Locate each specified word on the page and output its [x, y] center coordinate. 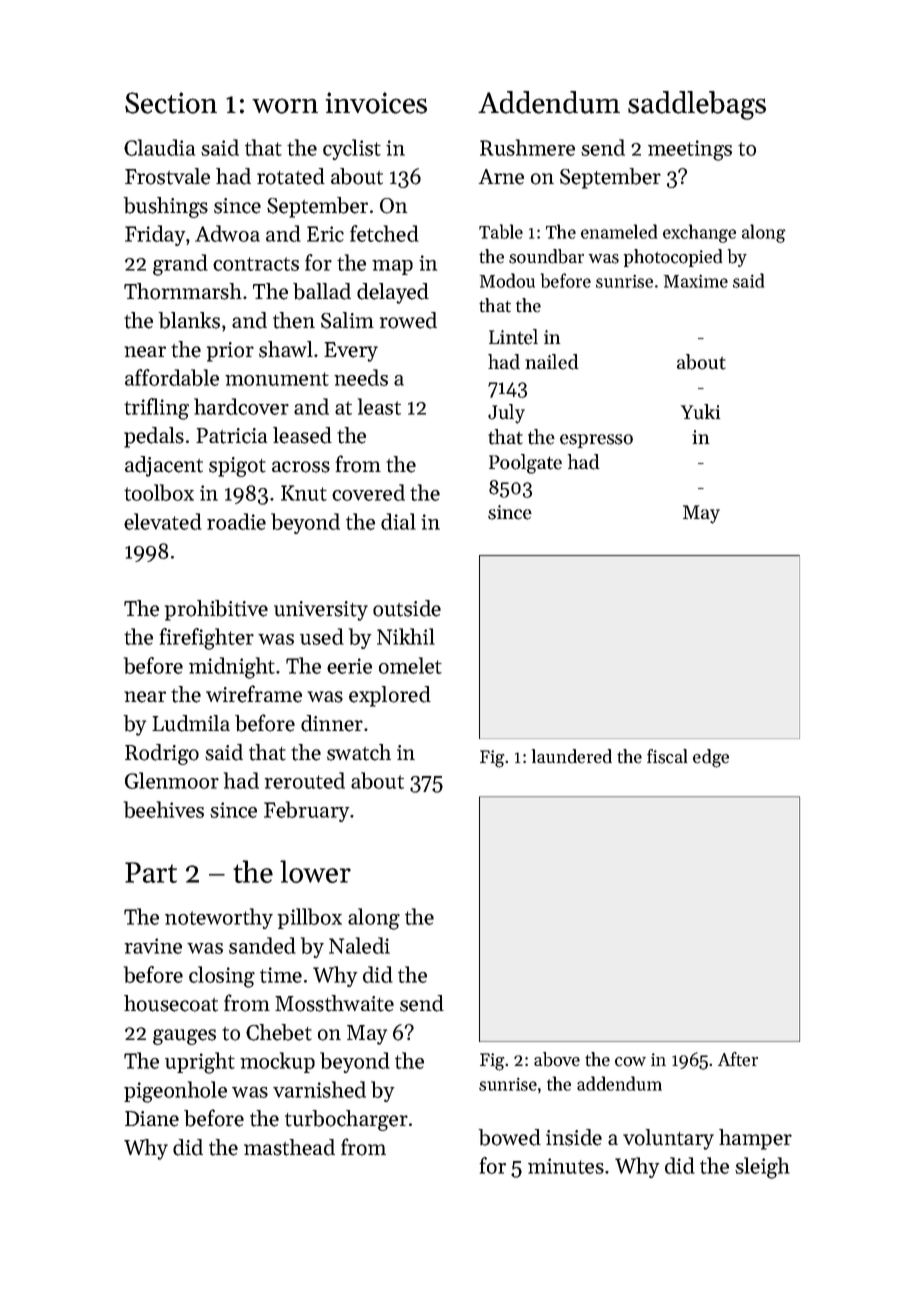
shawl [286, 349]
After [738, 1059]
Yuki [700, 412]
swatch [359, 752]
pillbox [310, 918]
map [392, 267]
